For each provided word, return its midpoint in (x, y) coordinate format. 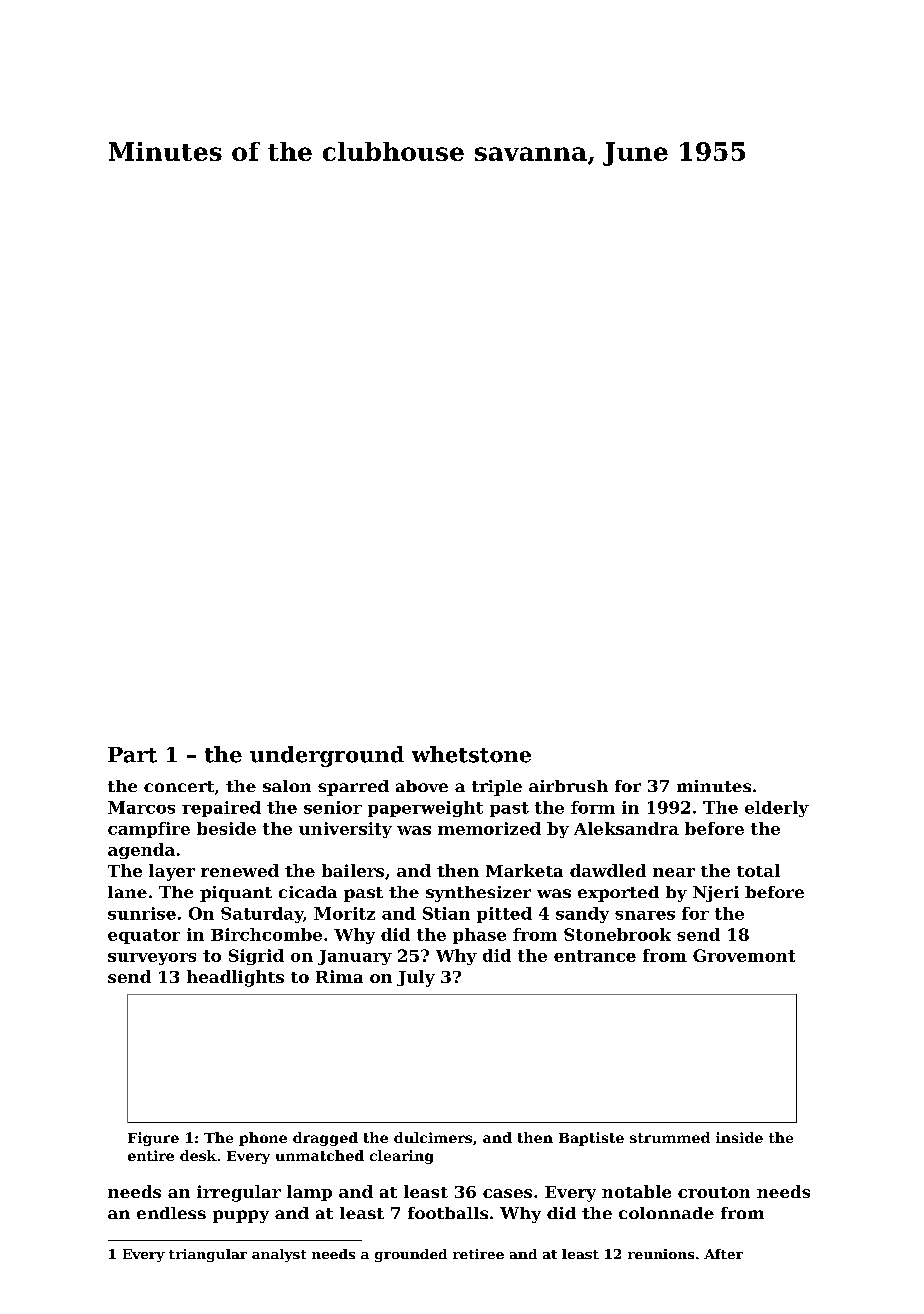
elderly (777, 809)
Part (132, 755)
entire (151, 1155)
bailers (353, 870)
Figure (153, 1139)
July (416, 978)
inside (739, 1137)
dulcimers (433, 1137)
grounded (411, 1255)
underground (327, 756)
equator (144, 936)
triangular (208, 1255)
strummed (670, 1137)
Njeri (716, 894)
